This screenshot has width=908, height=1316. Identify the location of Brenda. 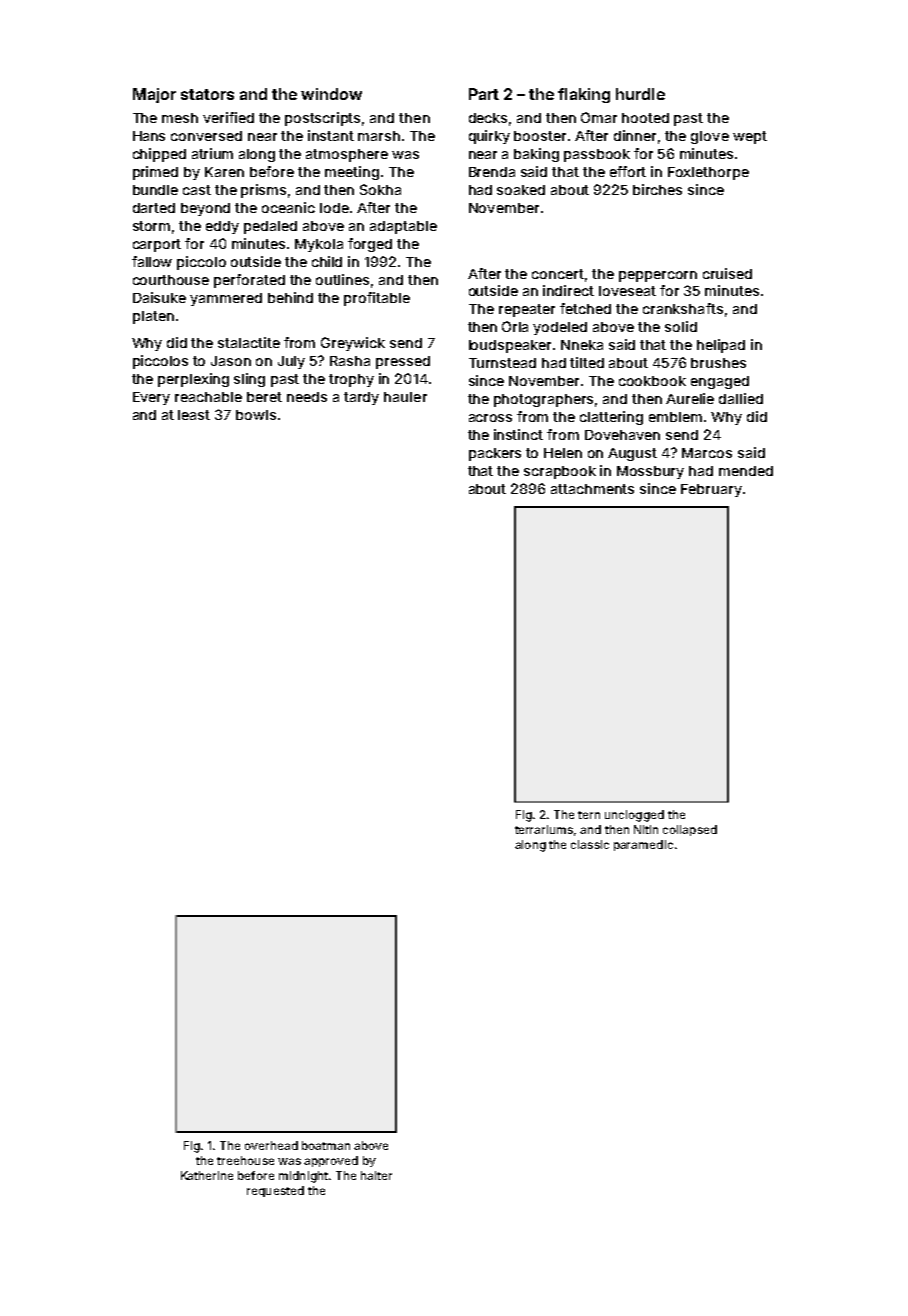
(492, 172).
